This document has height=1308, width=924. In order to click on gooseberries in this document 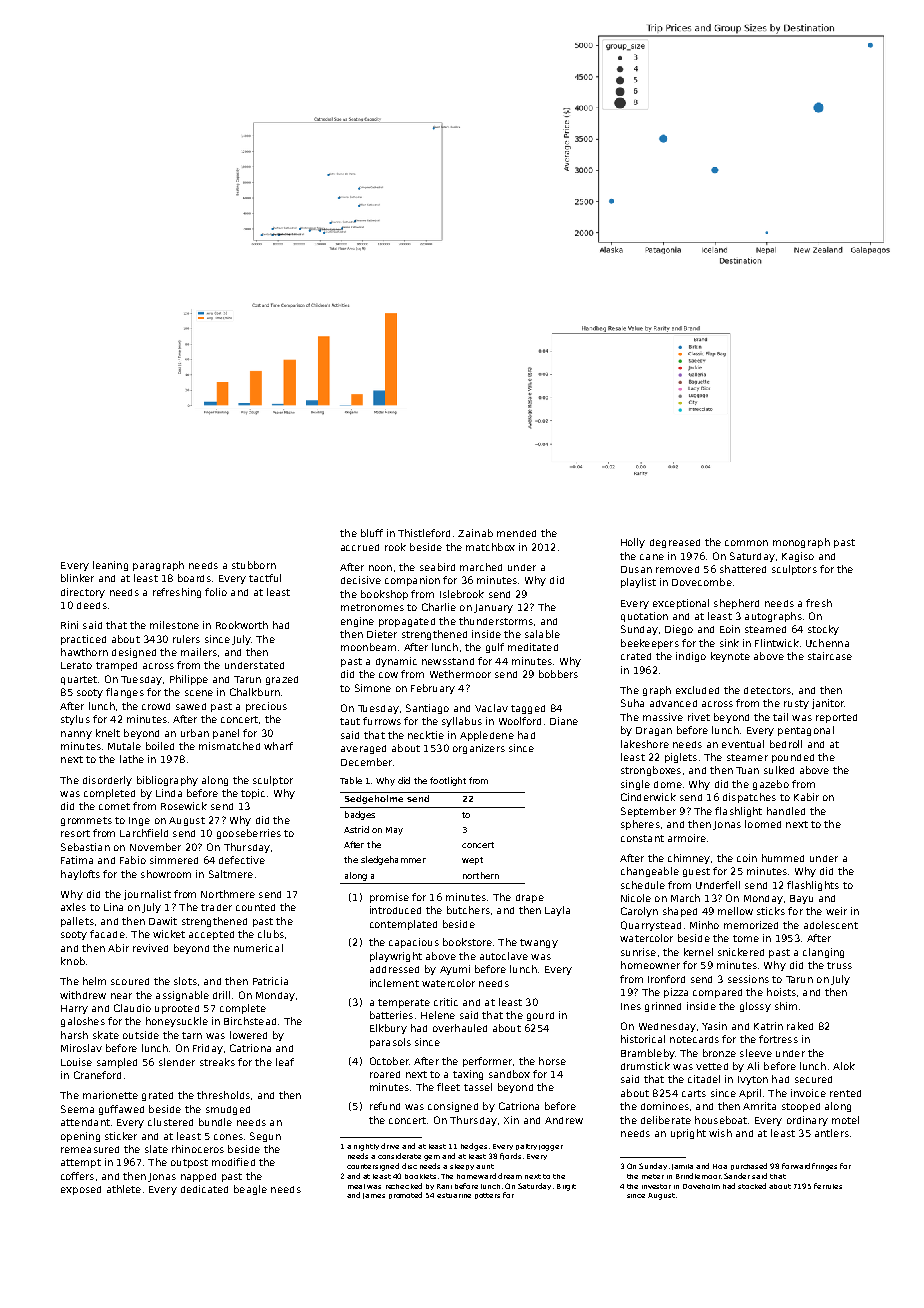, I will do `click(249, 834)`.
